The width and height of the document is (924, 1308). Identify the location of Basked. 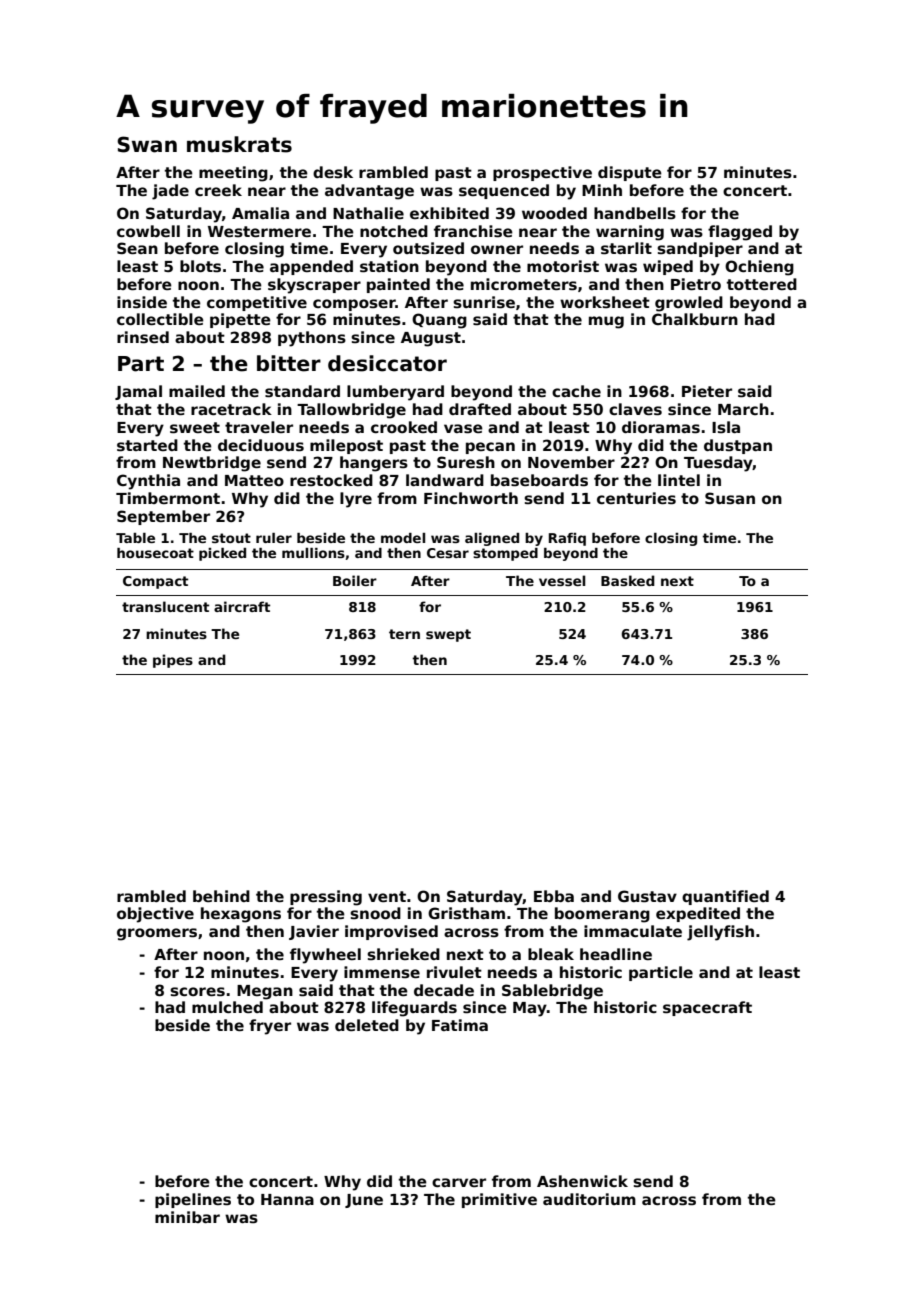
(628, 580).
